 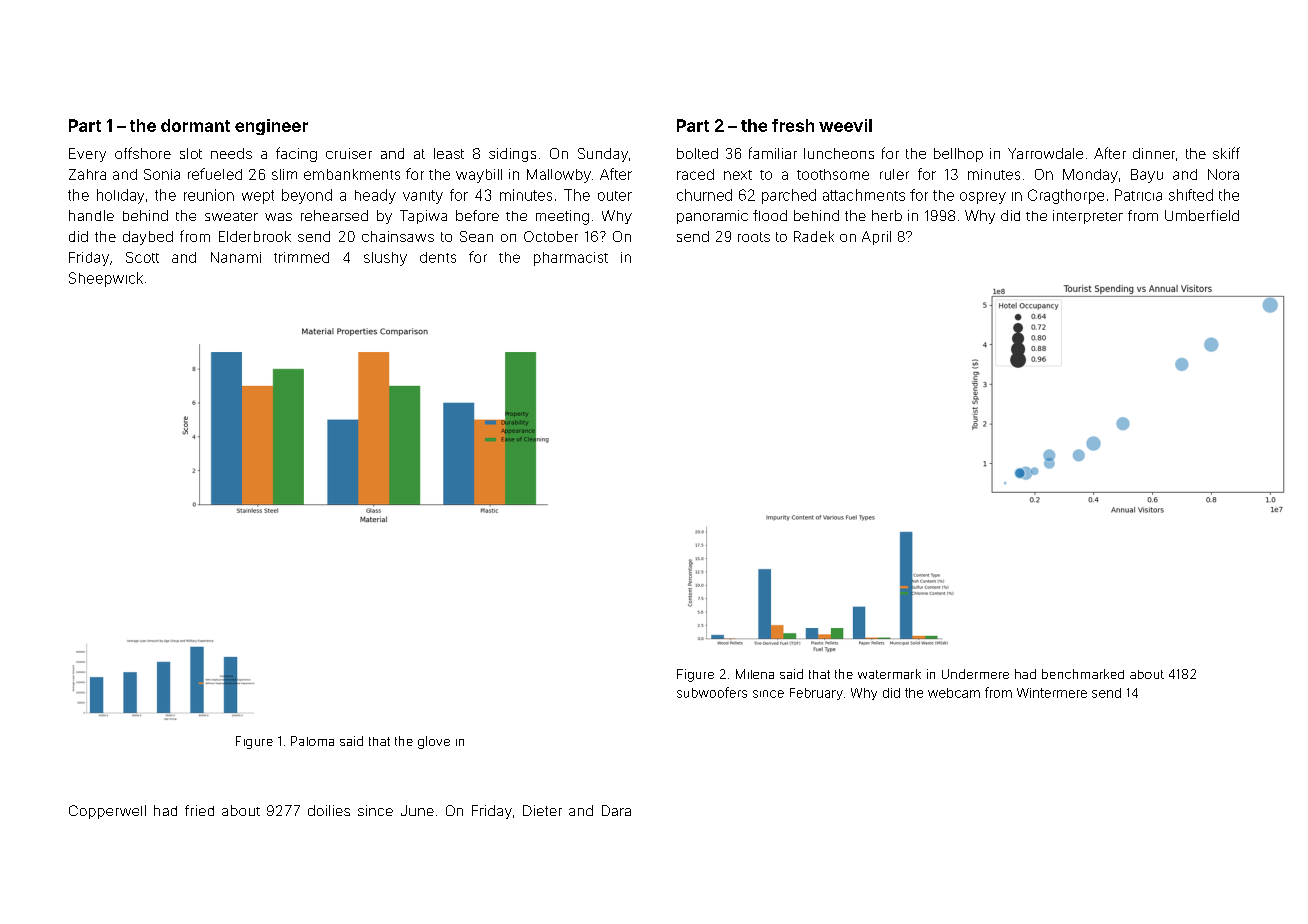 What do you see at coordinates (712, 692) in the screenshot?
I see `subwoofers` at bounding box center [712, 692].
